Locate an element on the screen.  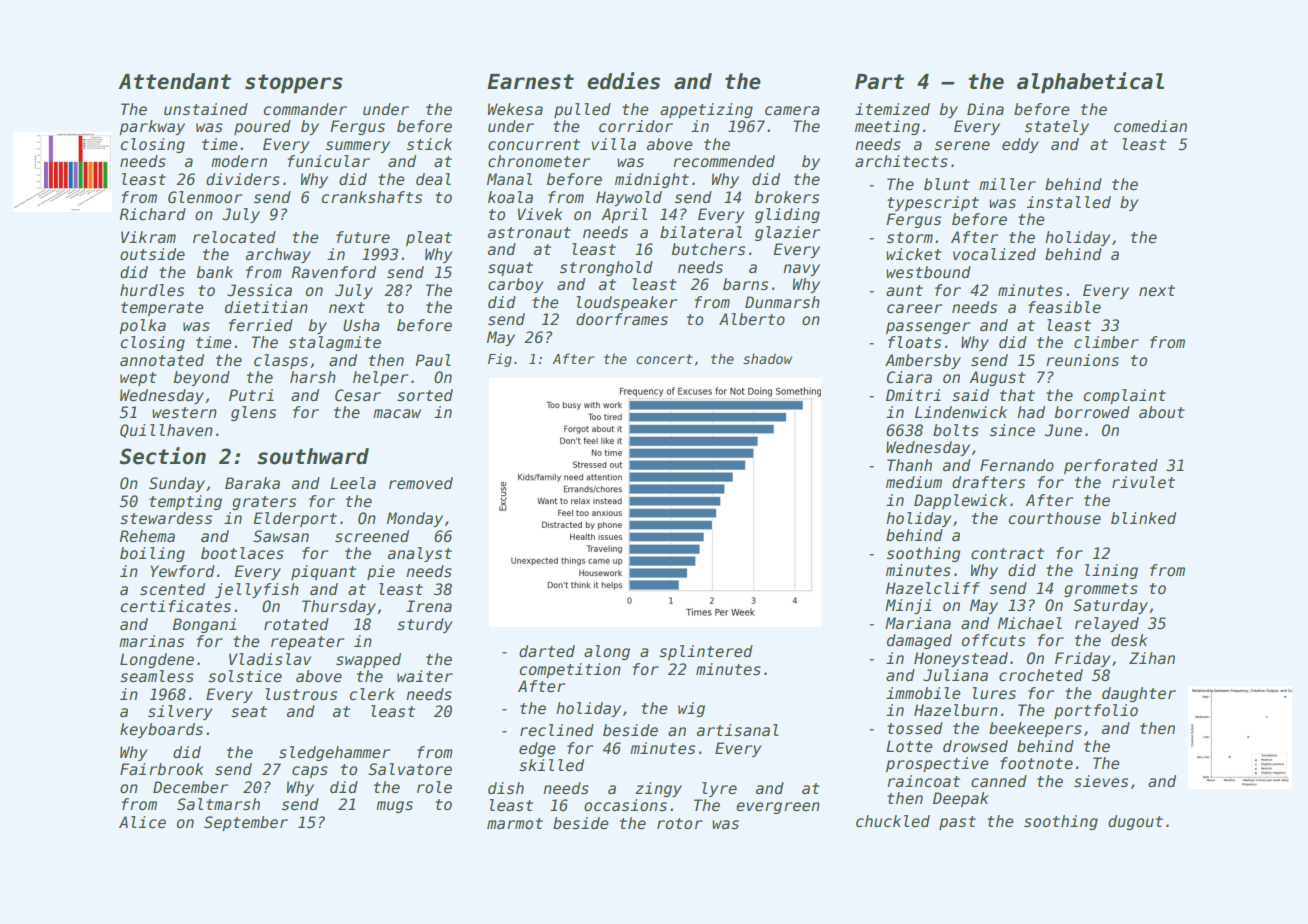
Sawsan is located at coordinates (281, 536).
